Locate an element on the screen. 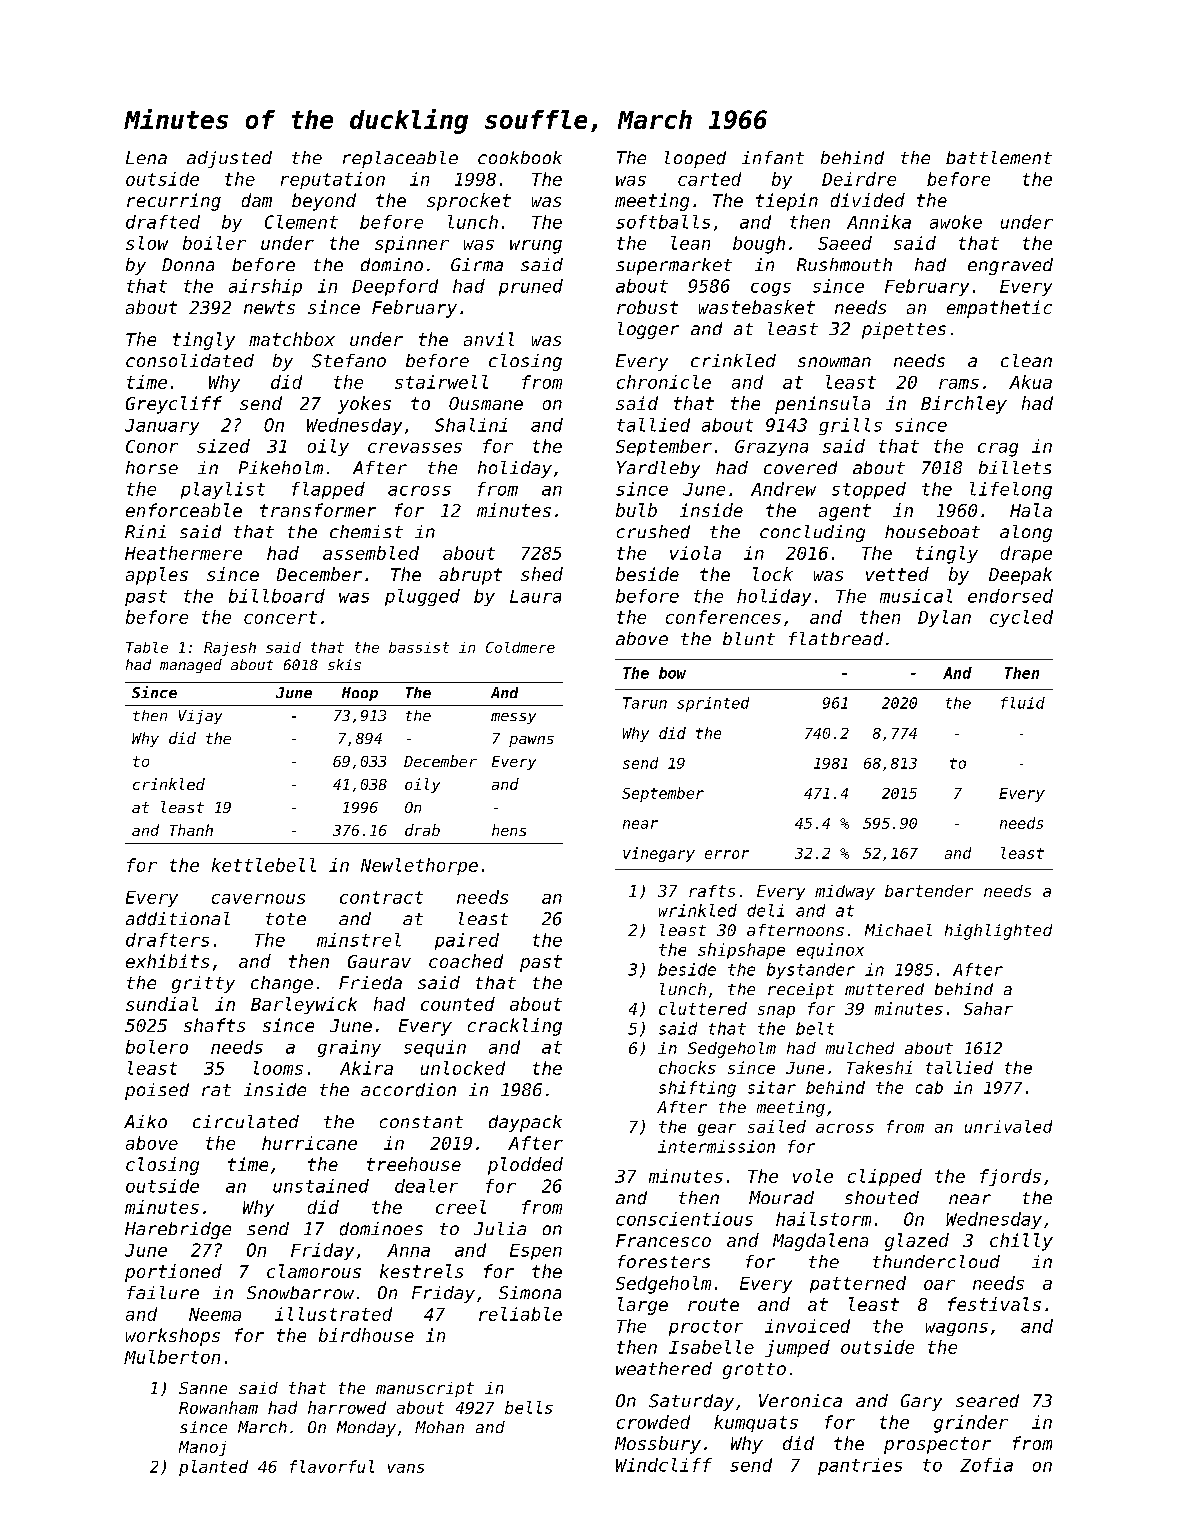  Clement is located at coordinates (301, 222).
